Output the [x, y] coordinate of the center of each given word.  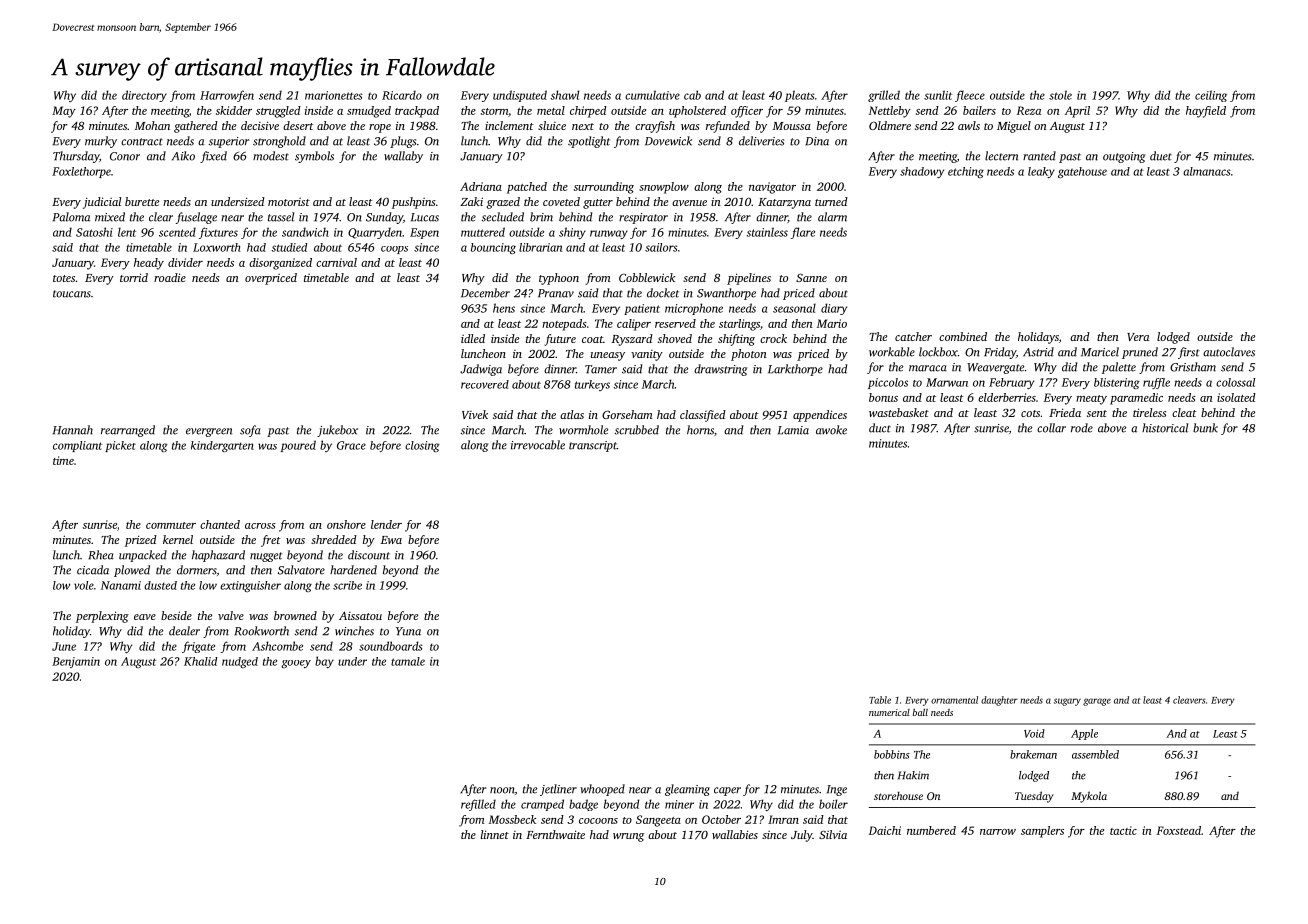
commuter [171, 525]
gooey [296, 664]
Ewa [391, 540]
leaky [1041, 172]
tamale [408, 661]
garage [1097, 702]
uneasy [608, 356]
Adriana [481, 186]
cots [1030, 413]
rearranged [128, 431]
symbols [314, 157]
